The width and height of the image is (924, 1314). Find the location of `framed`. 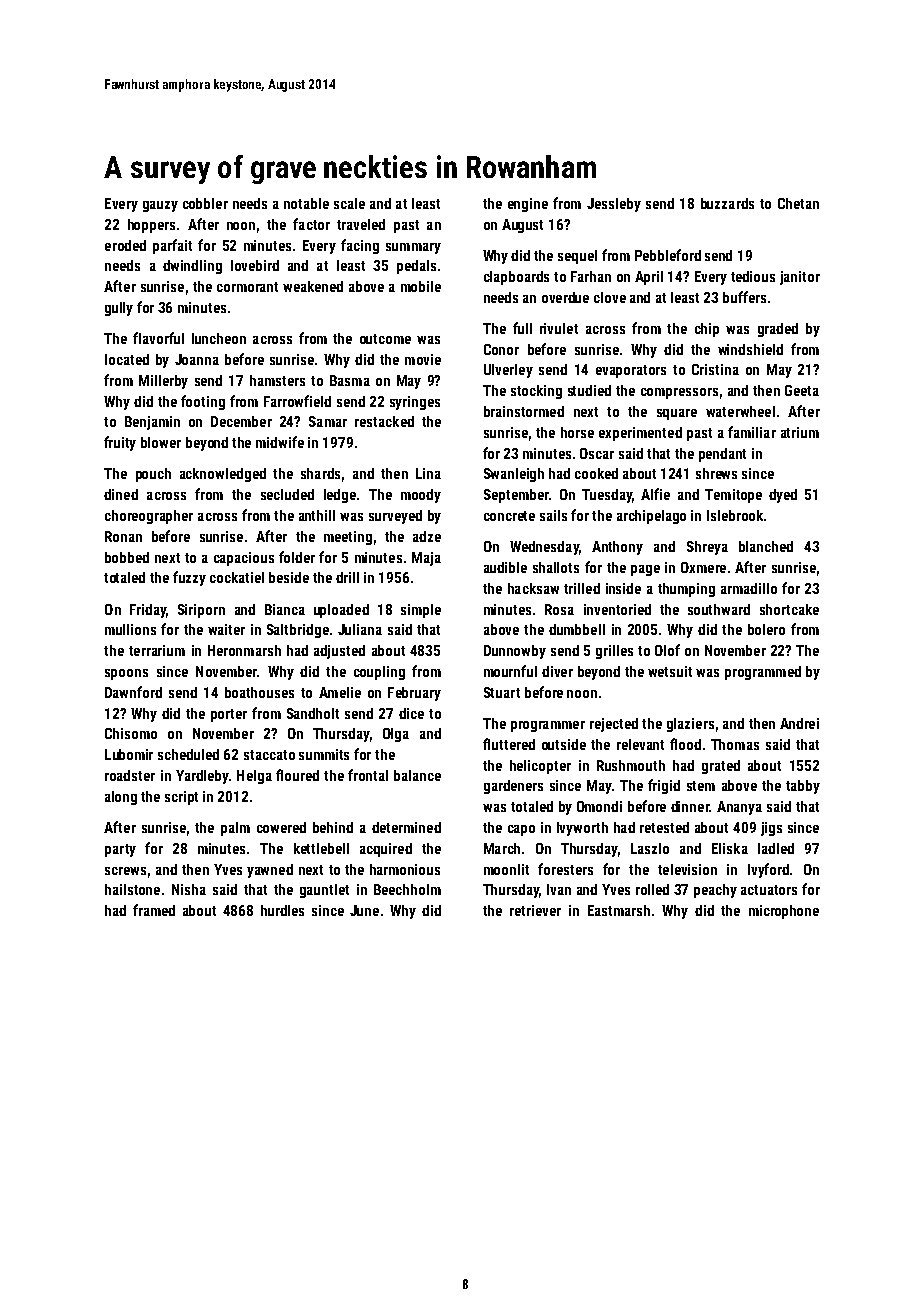

framed is located at coordinates (154, 910).
